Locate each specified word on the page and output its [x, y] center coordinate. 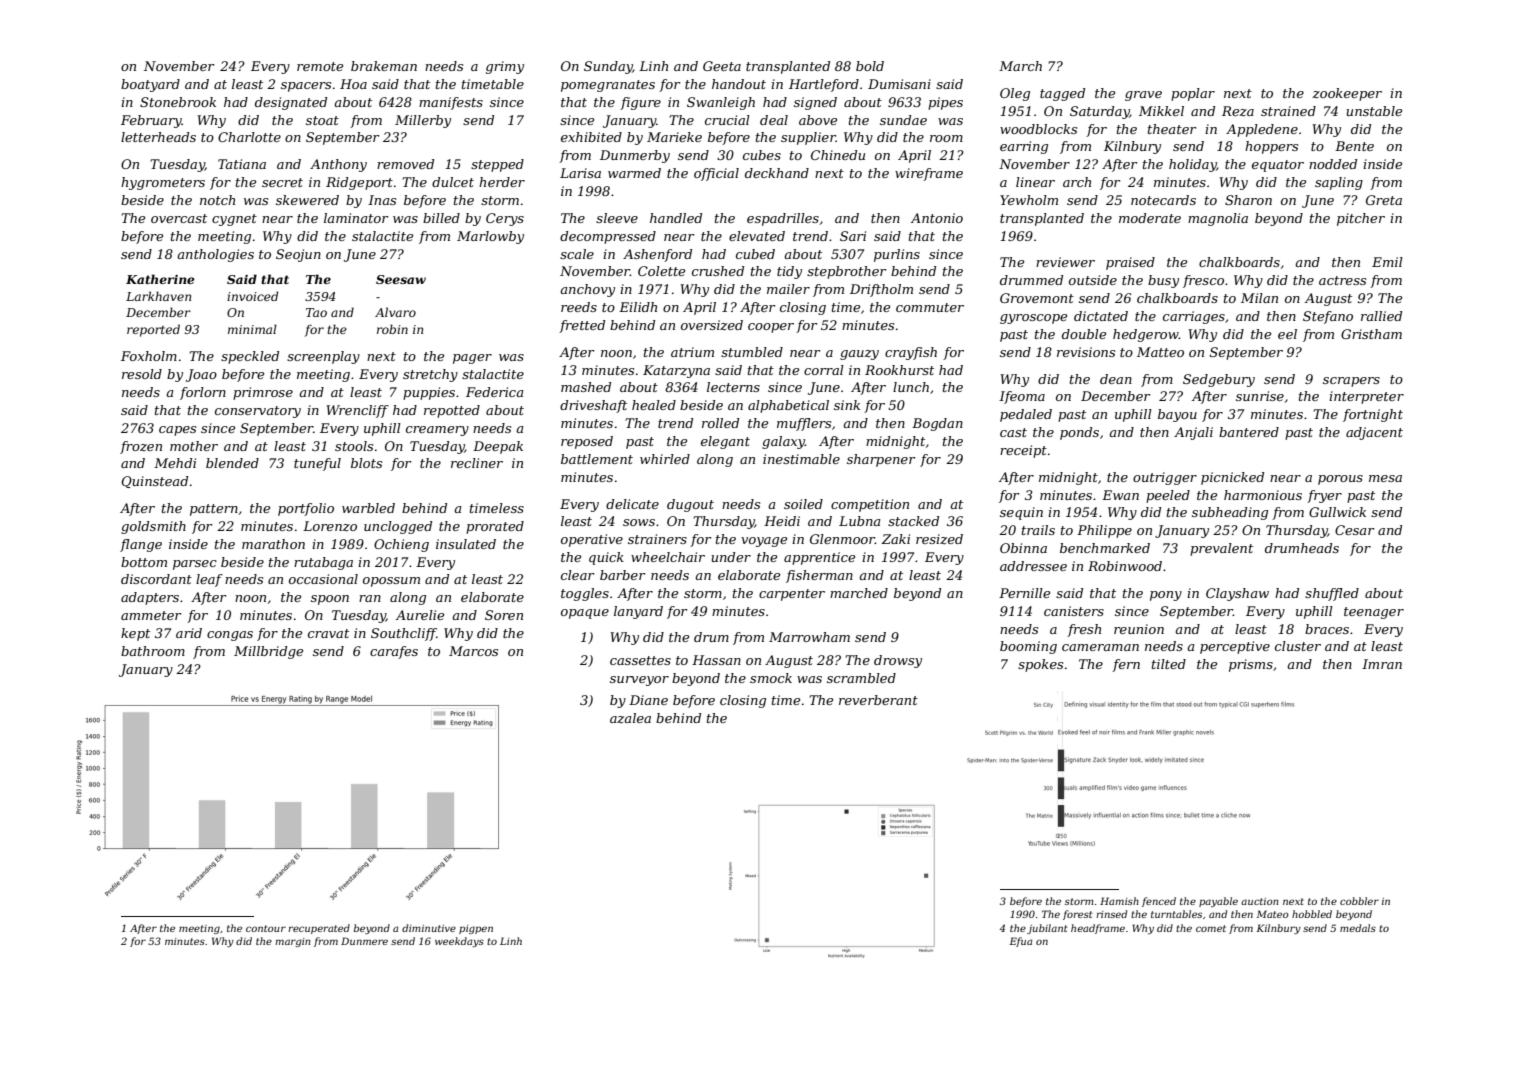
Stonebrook [178, 102]
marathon [273, 544]
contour [266, 928]
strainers [657, 539]
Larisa [580, 173]
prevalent [1221, 549]
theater [1172, 129]
